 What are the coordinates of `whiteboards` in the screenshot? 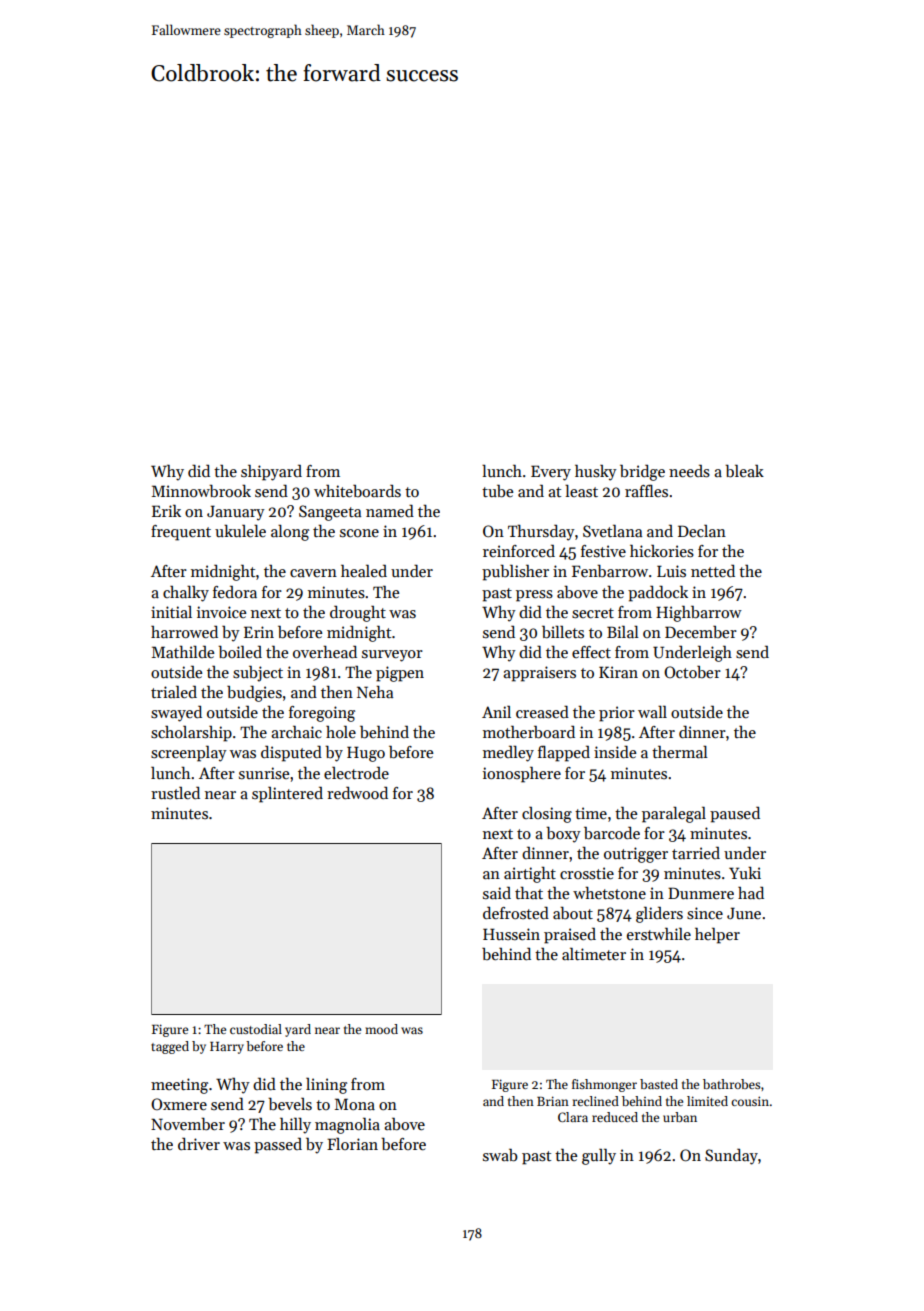 It's located at (357, 490).
